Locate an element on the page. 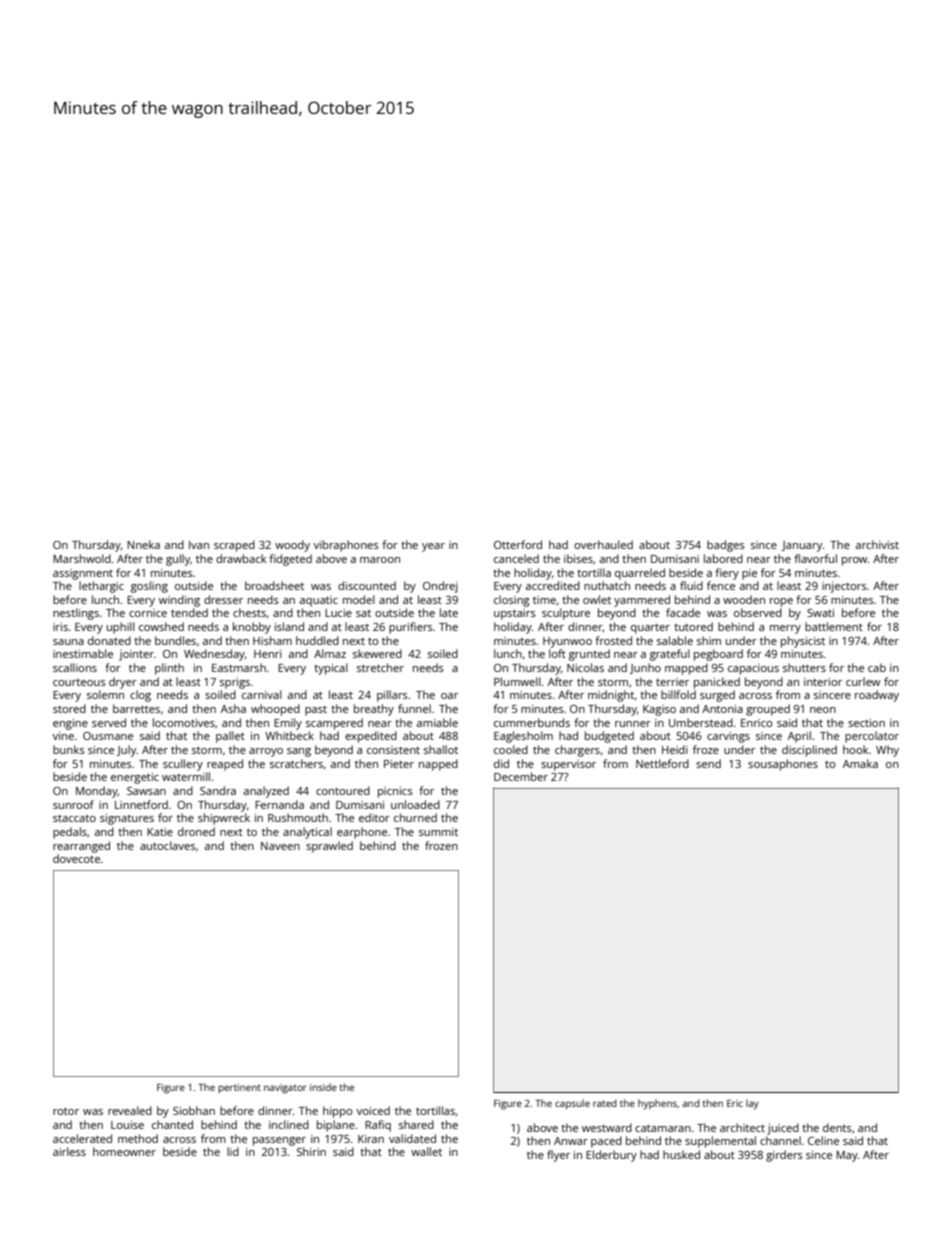  Otterford is located at coordinates (518, 544).
